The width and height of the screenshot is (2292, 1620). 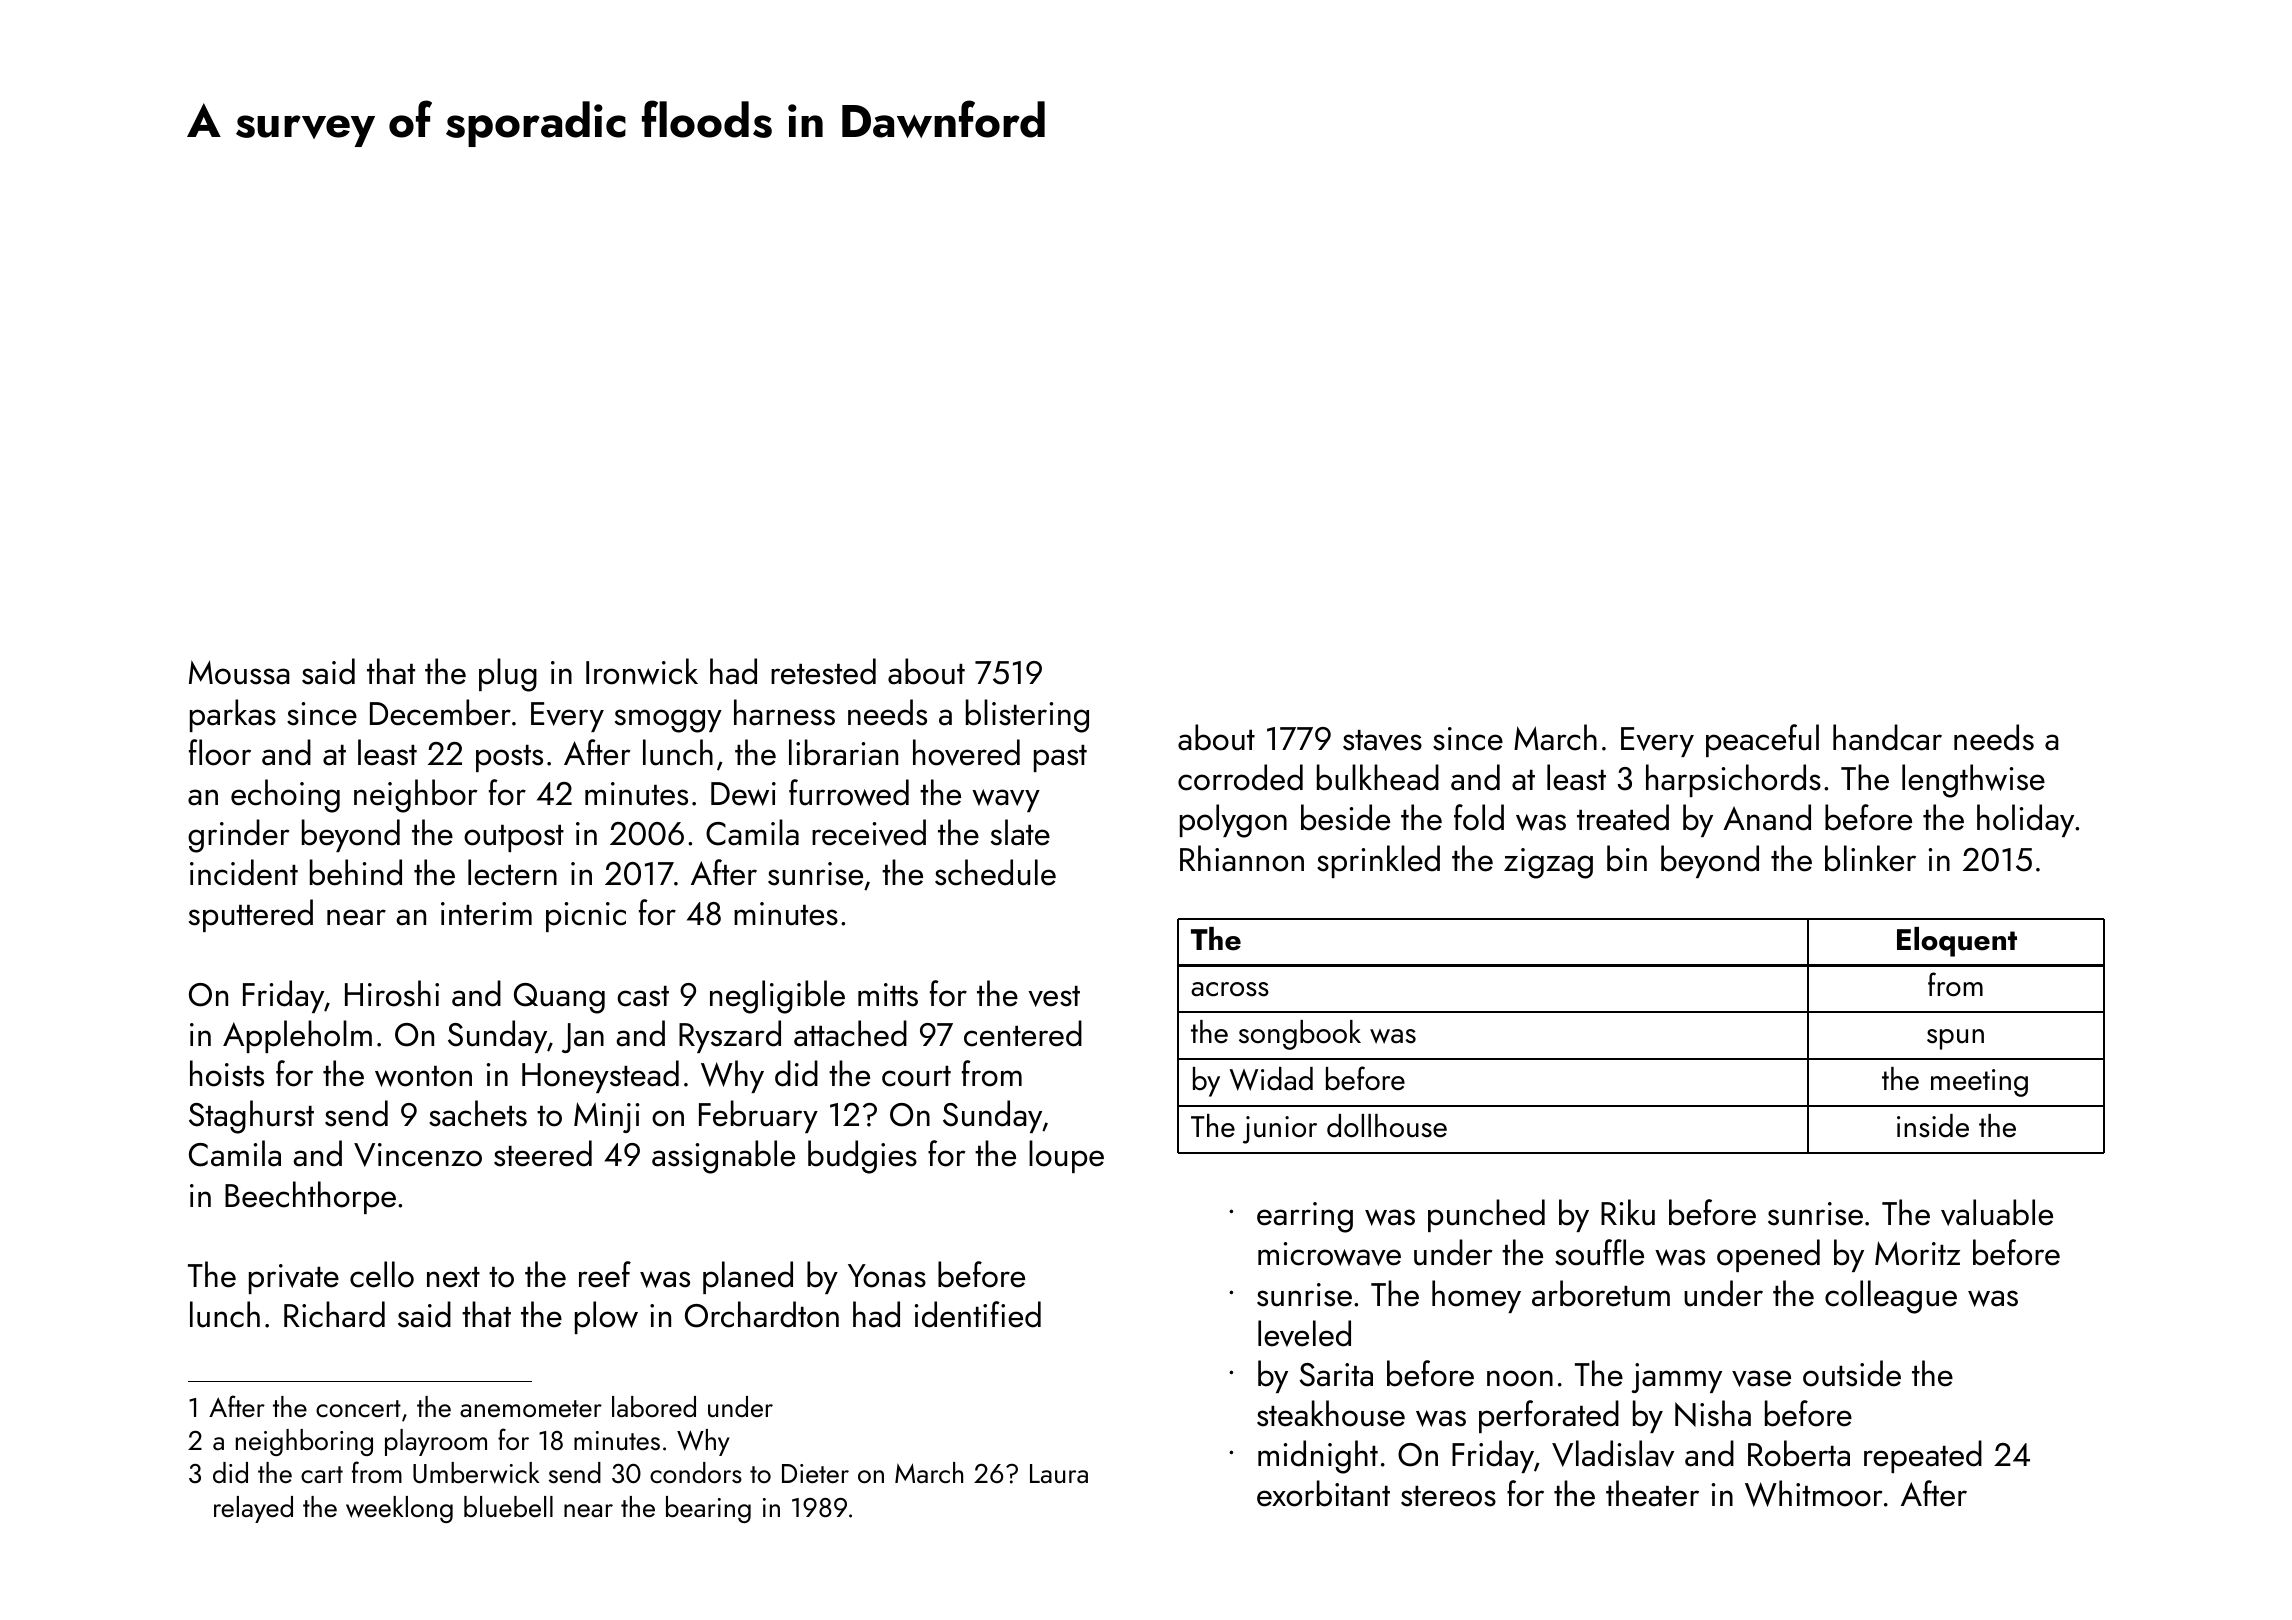 What do you see at coordinates (823, 671) in the screenshot?
I see `retested` at bounding box center [823, 671].
